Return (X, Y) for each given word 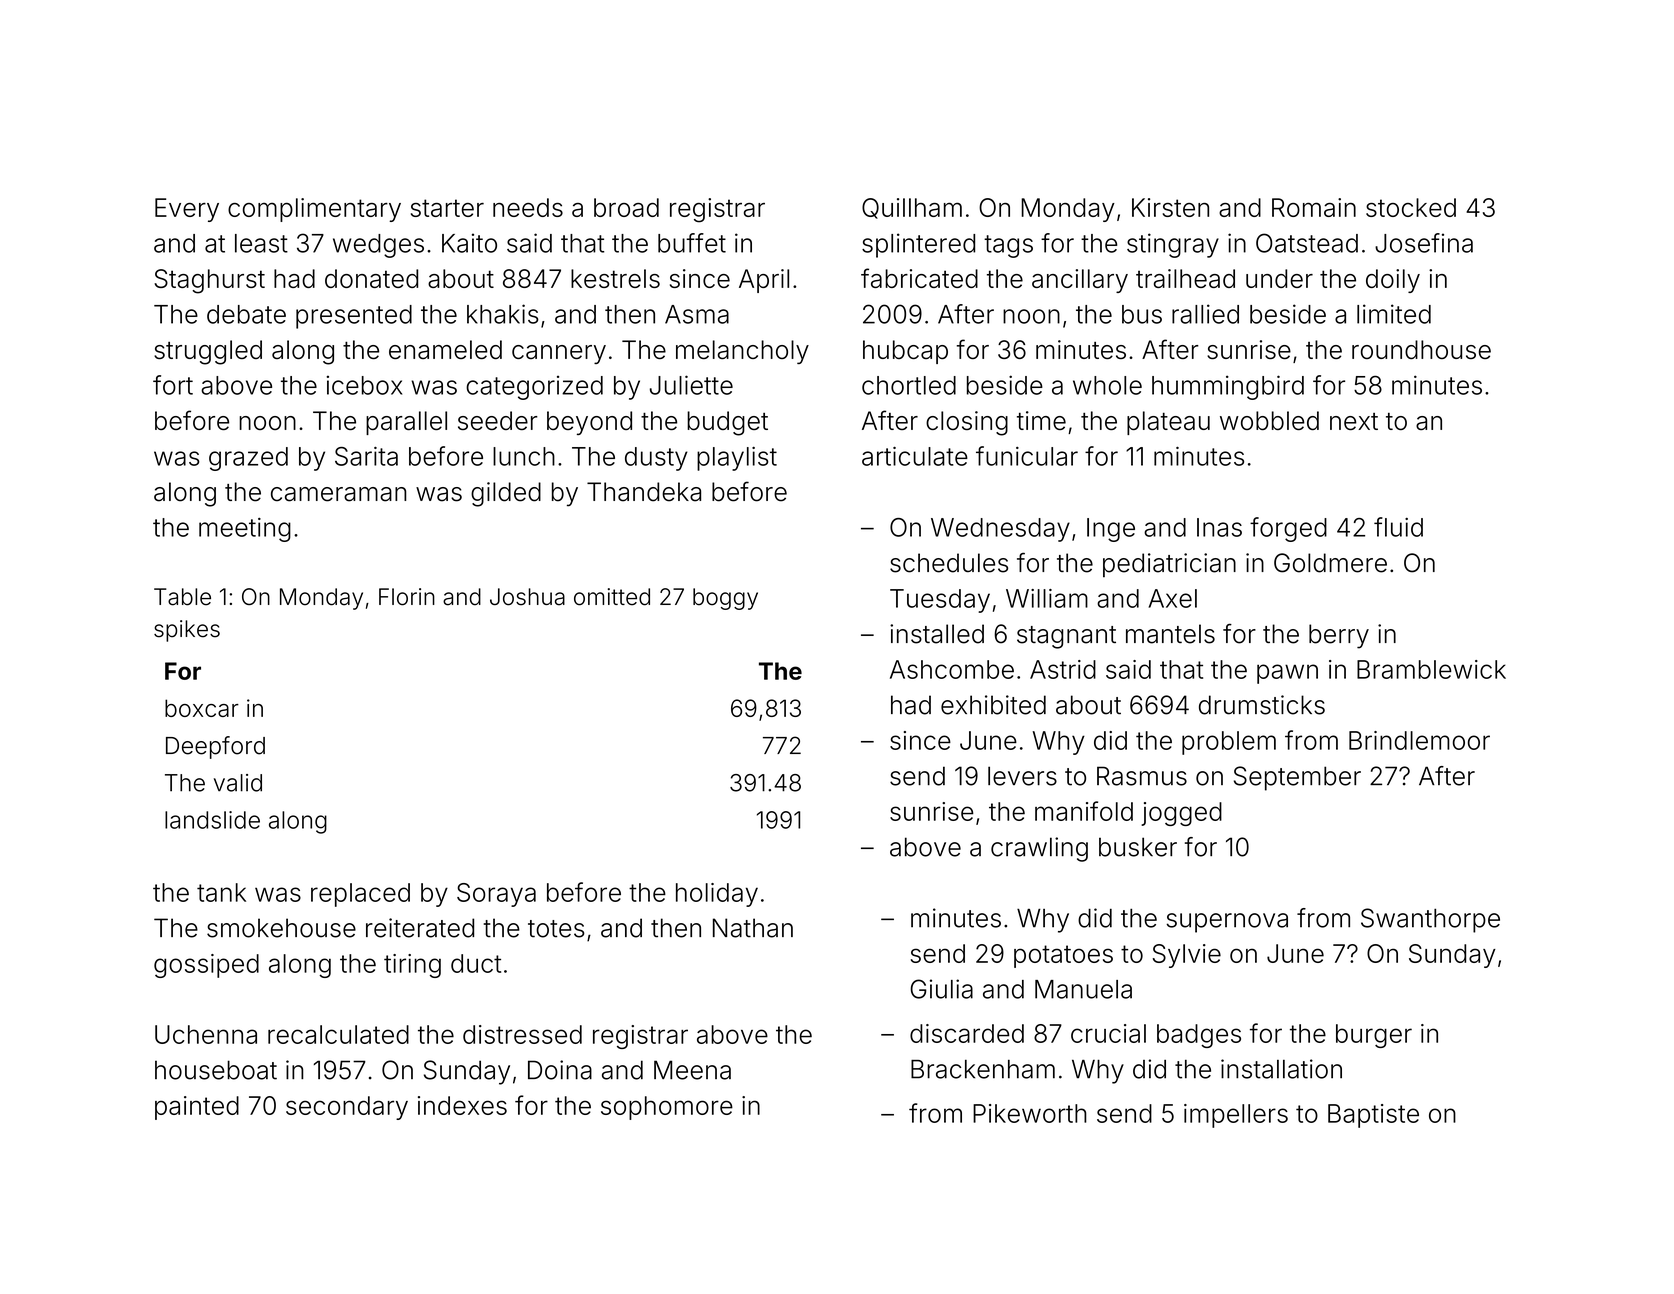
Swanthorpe (1430, 920)
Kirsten (1170, 207)
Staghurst (209, 281)
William (1047, 598)
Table (182, 597)
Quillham (912, 208)
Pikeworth (1030, 1113)
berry (1339, 636)
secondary (347, 1108)
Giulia (942, 989)
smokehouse (281, 928)
